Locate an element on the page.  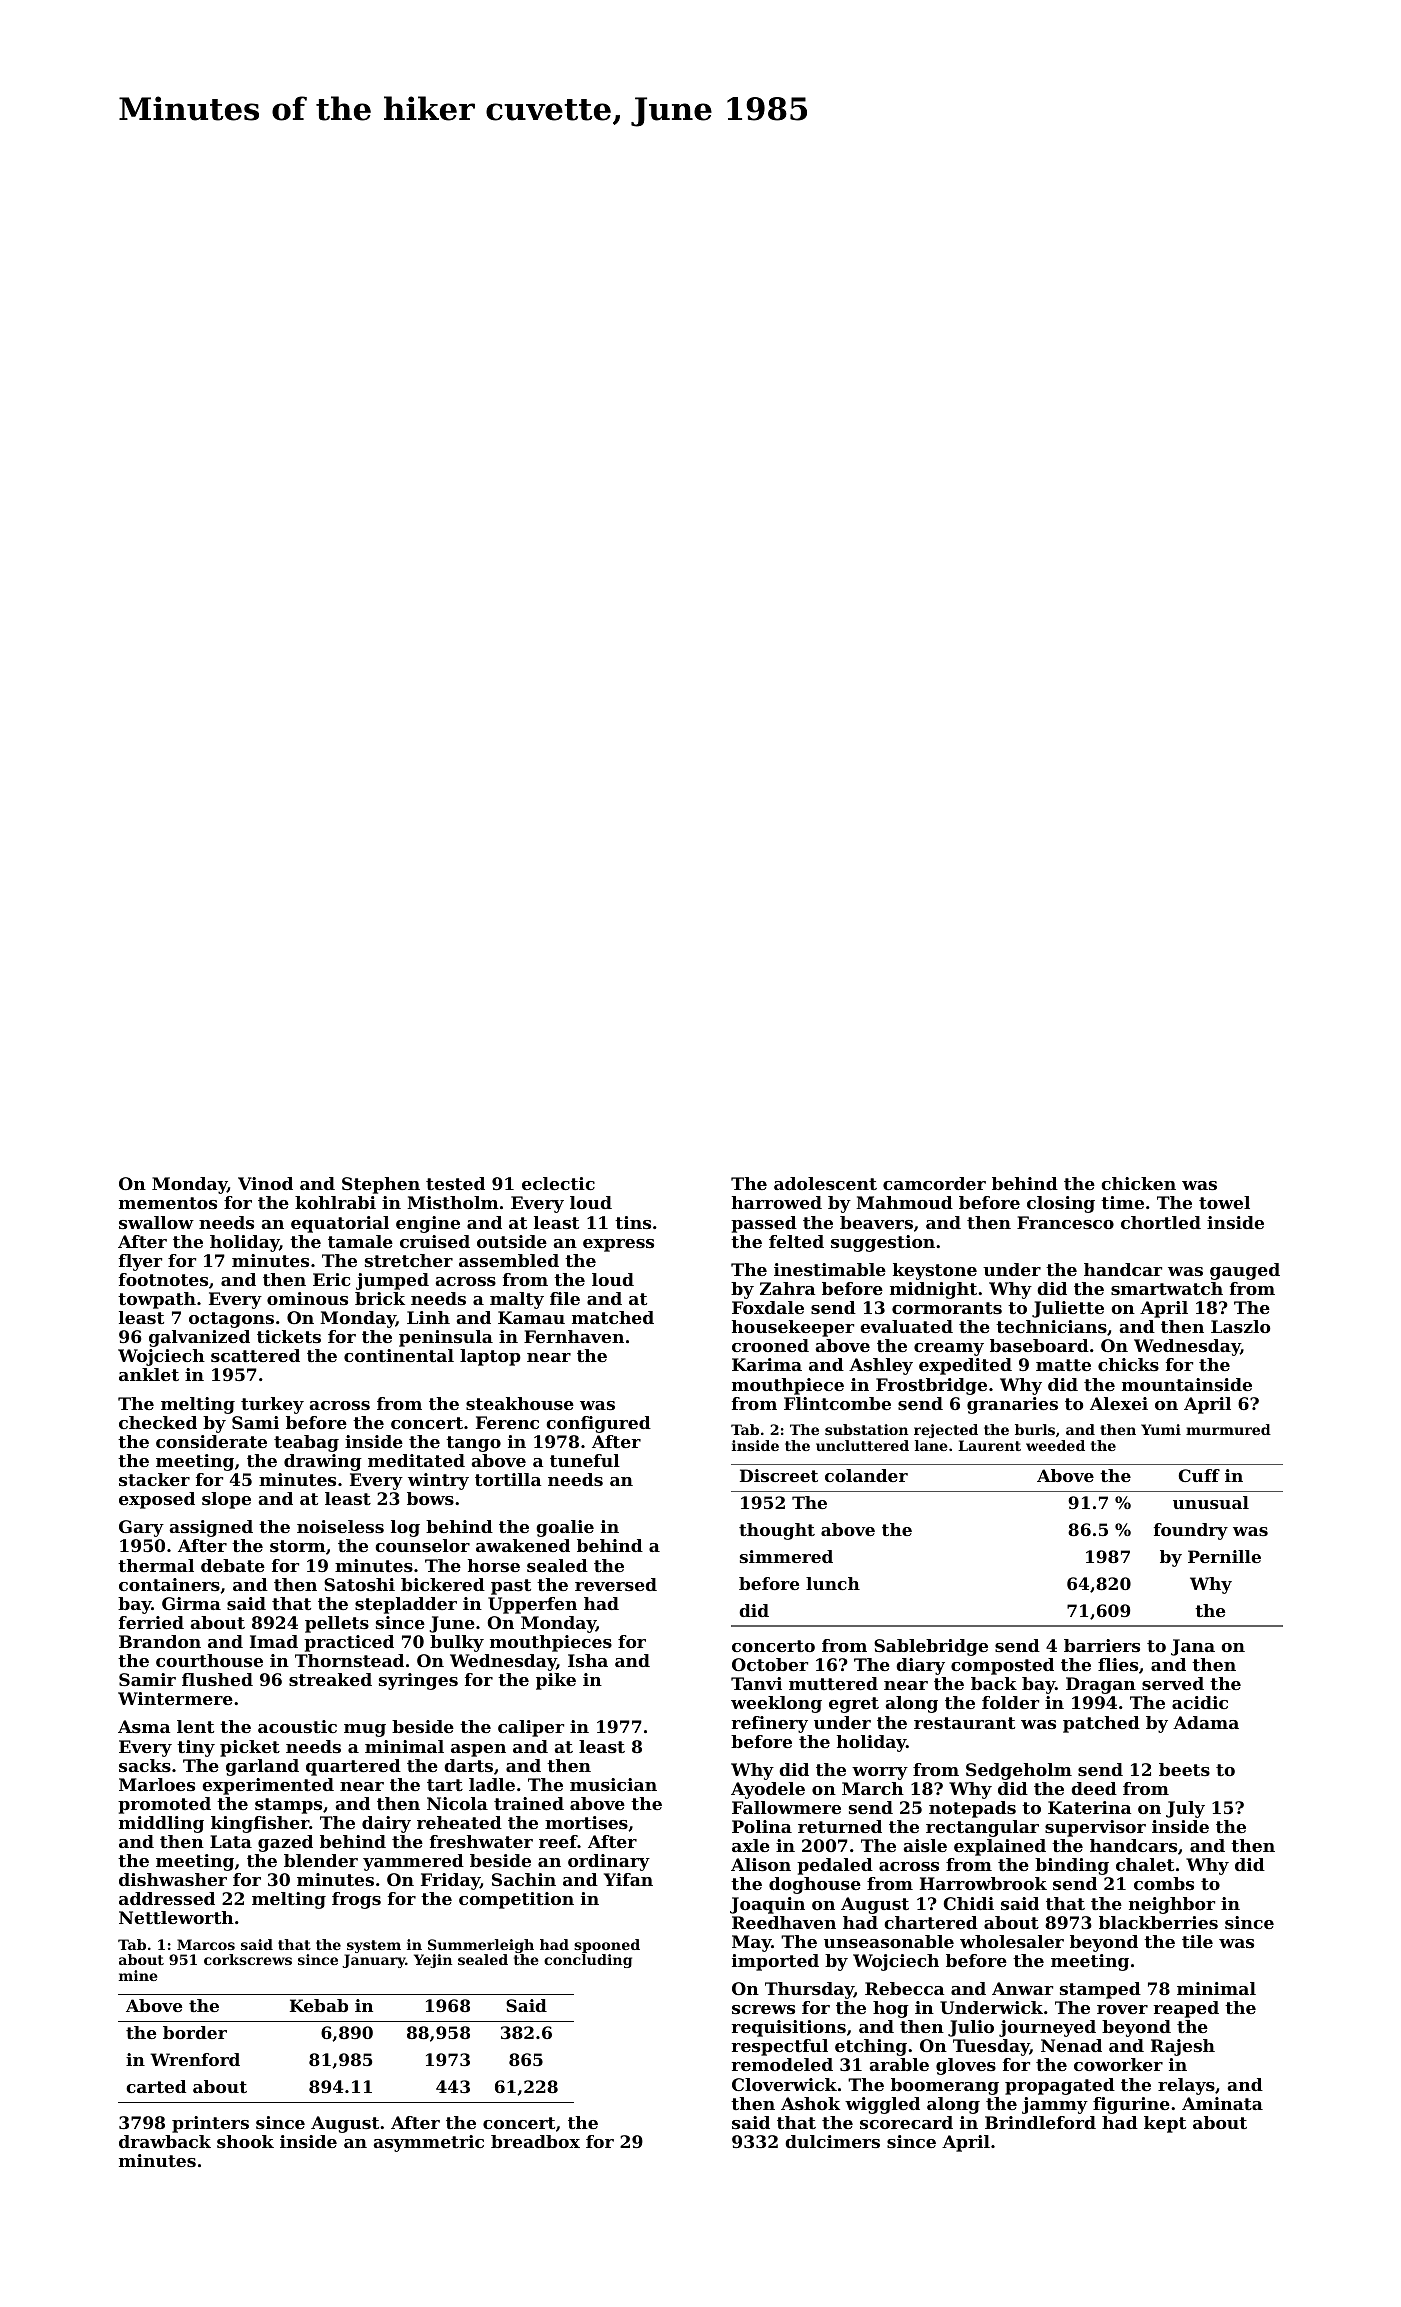
system is located at coordinates (374, 1946).
